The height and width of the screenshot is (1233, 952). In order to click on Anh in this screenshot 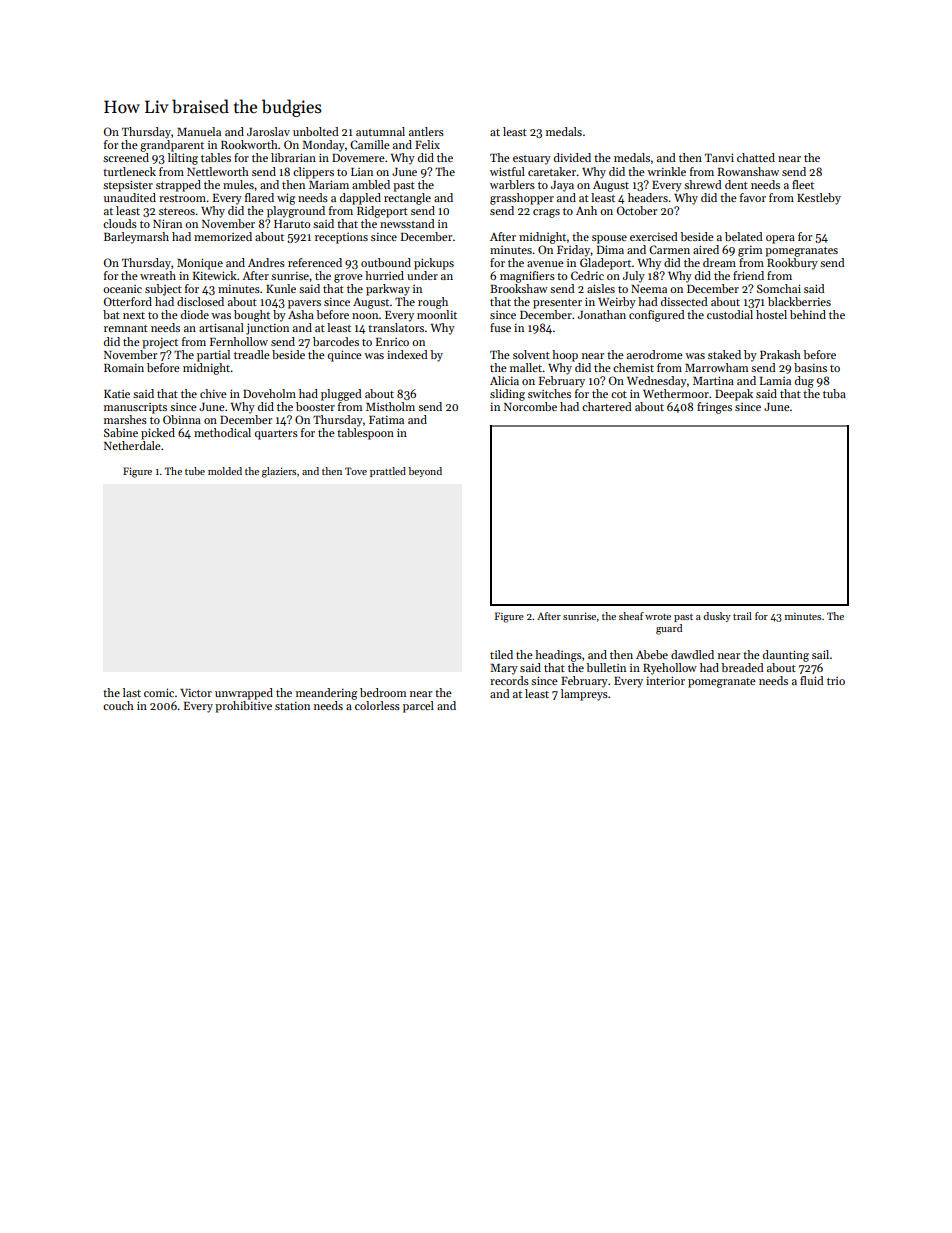, I will do `click(586, 210)`.
